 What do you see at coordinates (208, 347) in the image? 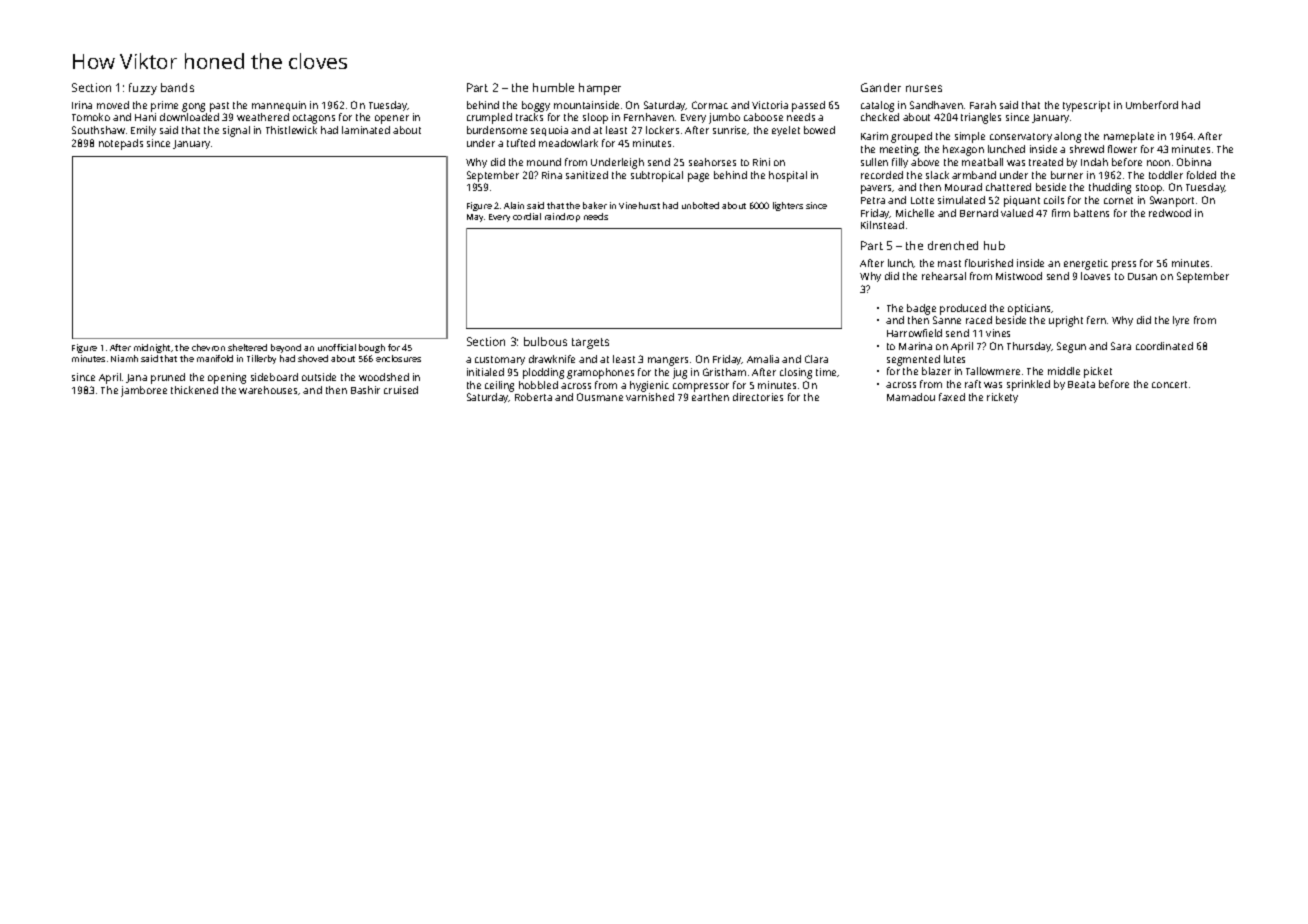
I see `chevron` at bounding box center [208, 347].
